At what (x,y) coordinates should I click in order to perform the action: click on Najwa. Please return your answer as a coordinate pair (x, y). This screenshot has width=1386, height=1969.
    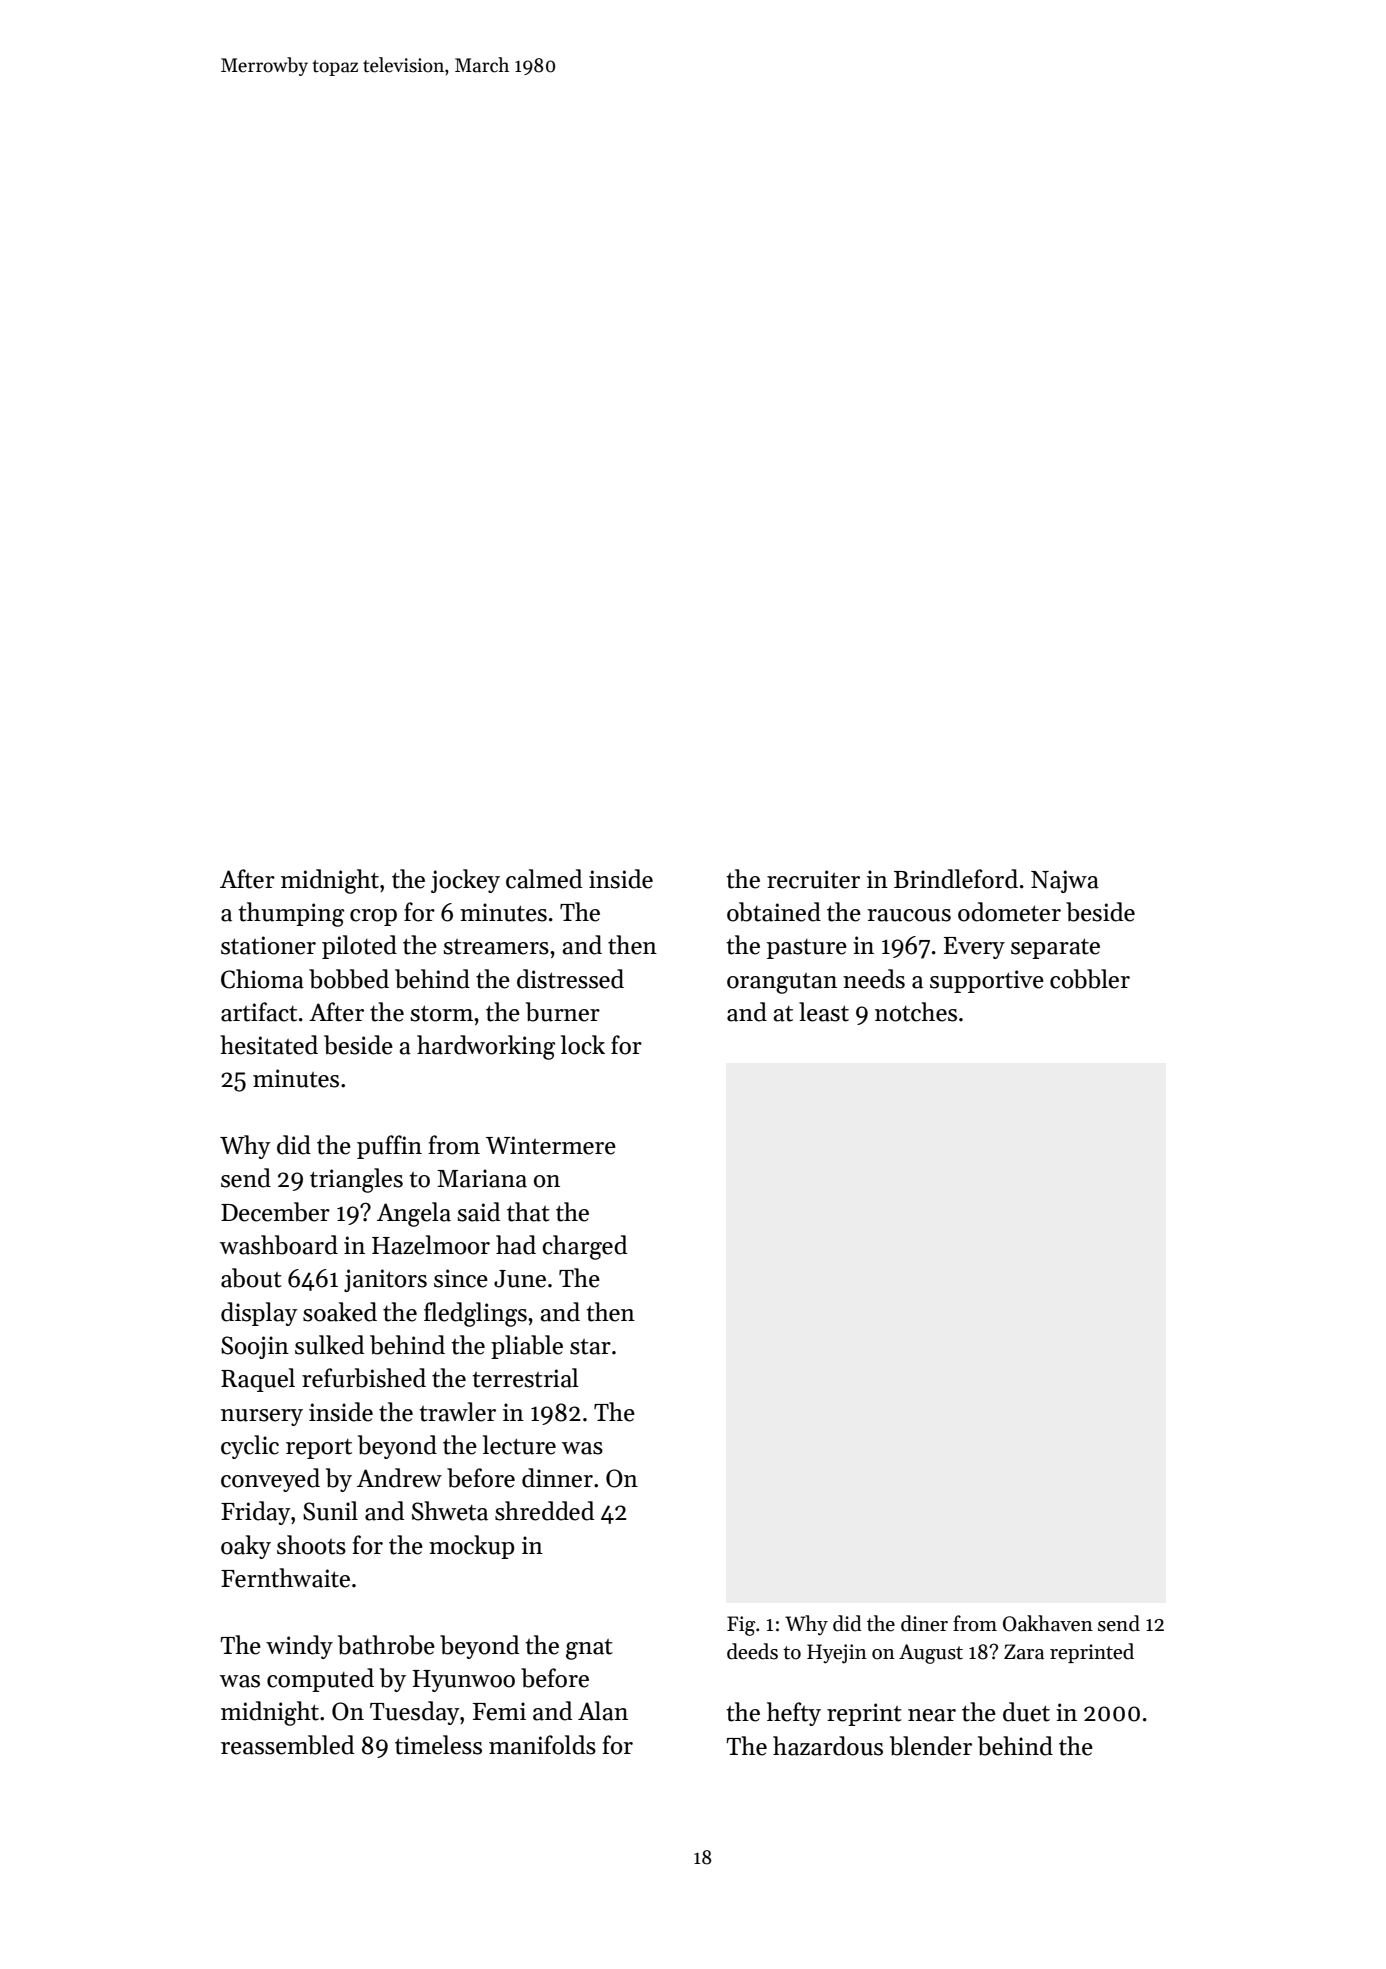
    Looking at the image, I should click on (1065, 881).
